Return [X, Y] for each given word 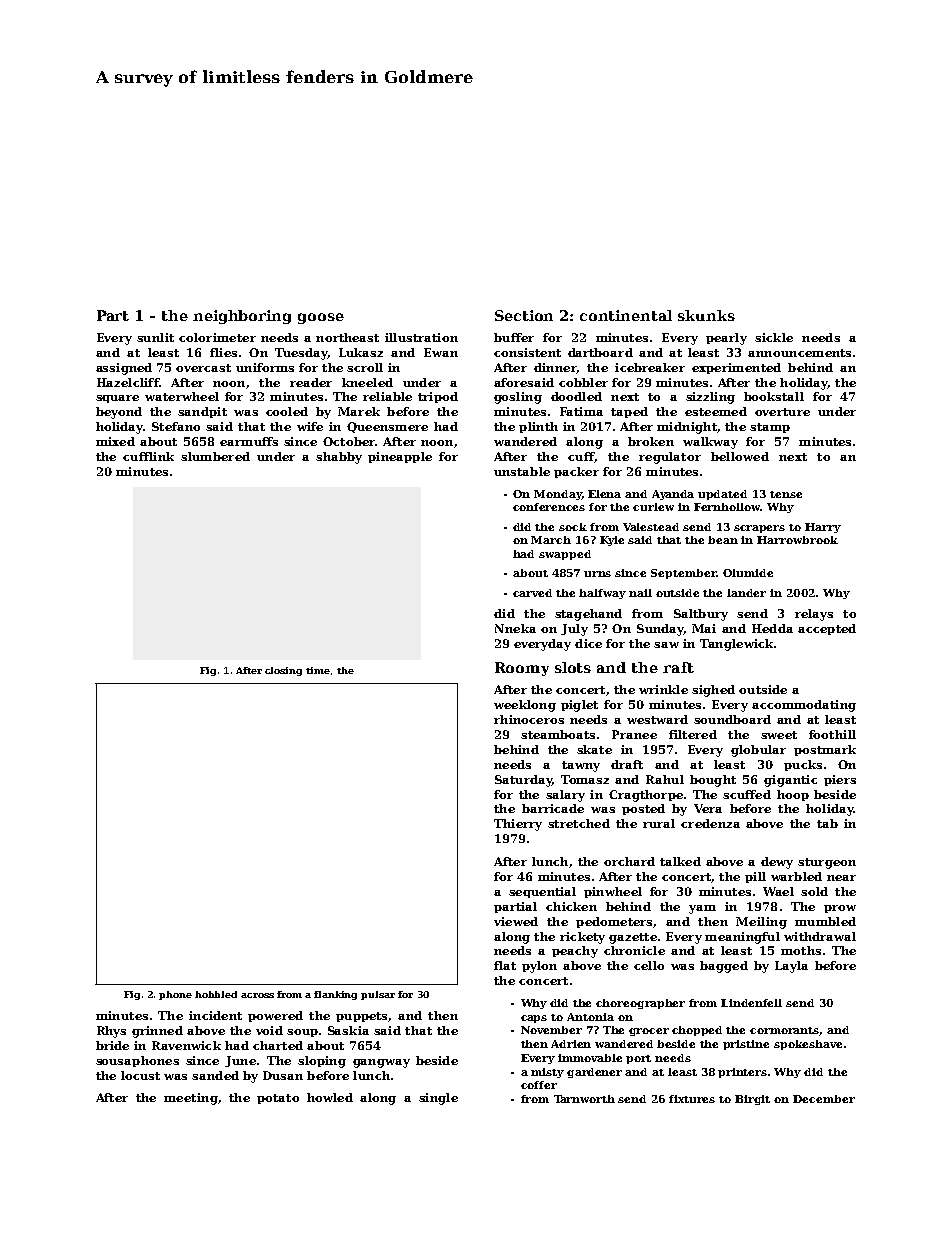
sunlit [155, 337]
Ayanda [673, 495]
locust [140, 1075]
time [318, 670]
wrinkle [663, 689]
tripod [438, 397]
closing [283, 671]
